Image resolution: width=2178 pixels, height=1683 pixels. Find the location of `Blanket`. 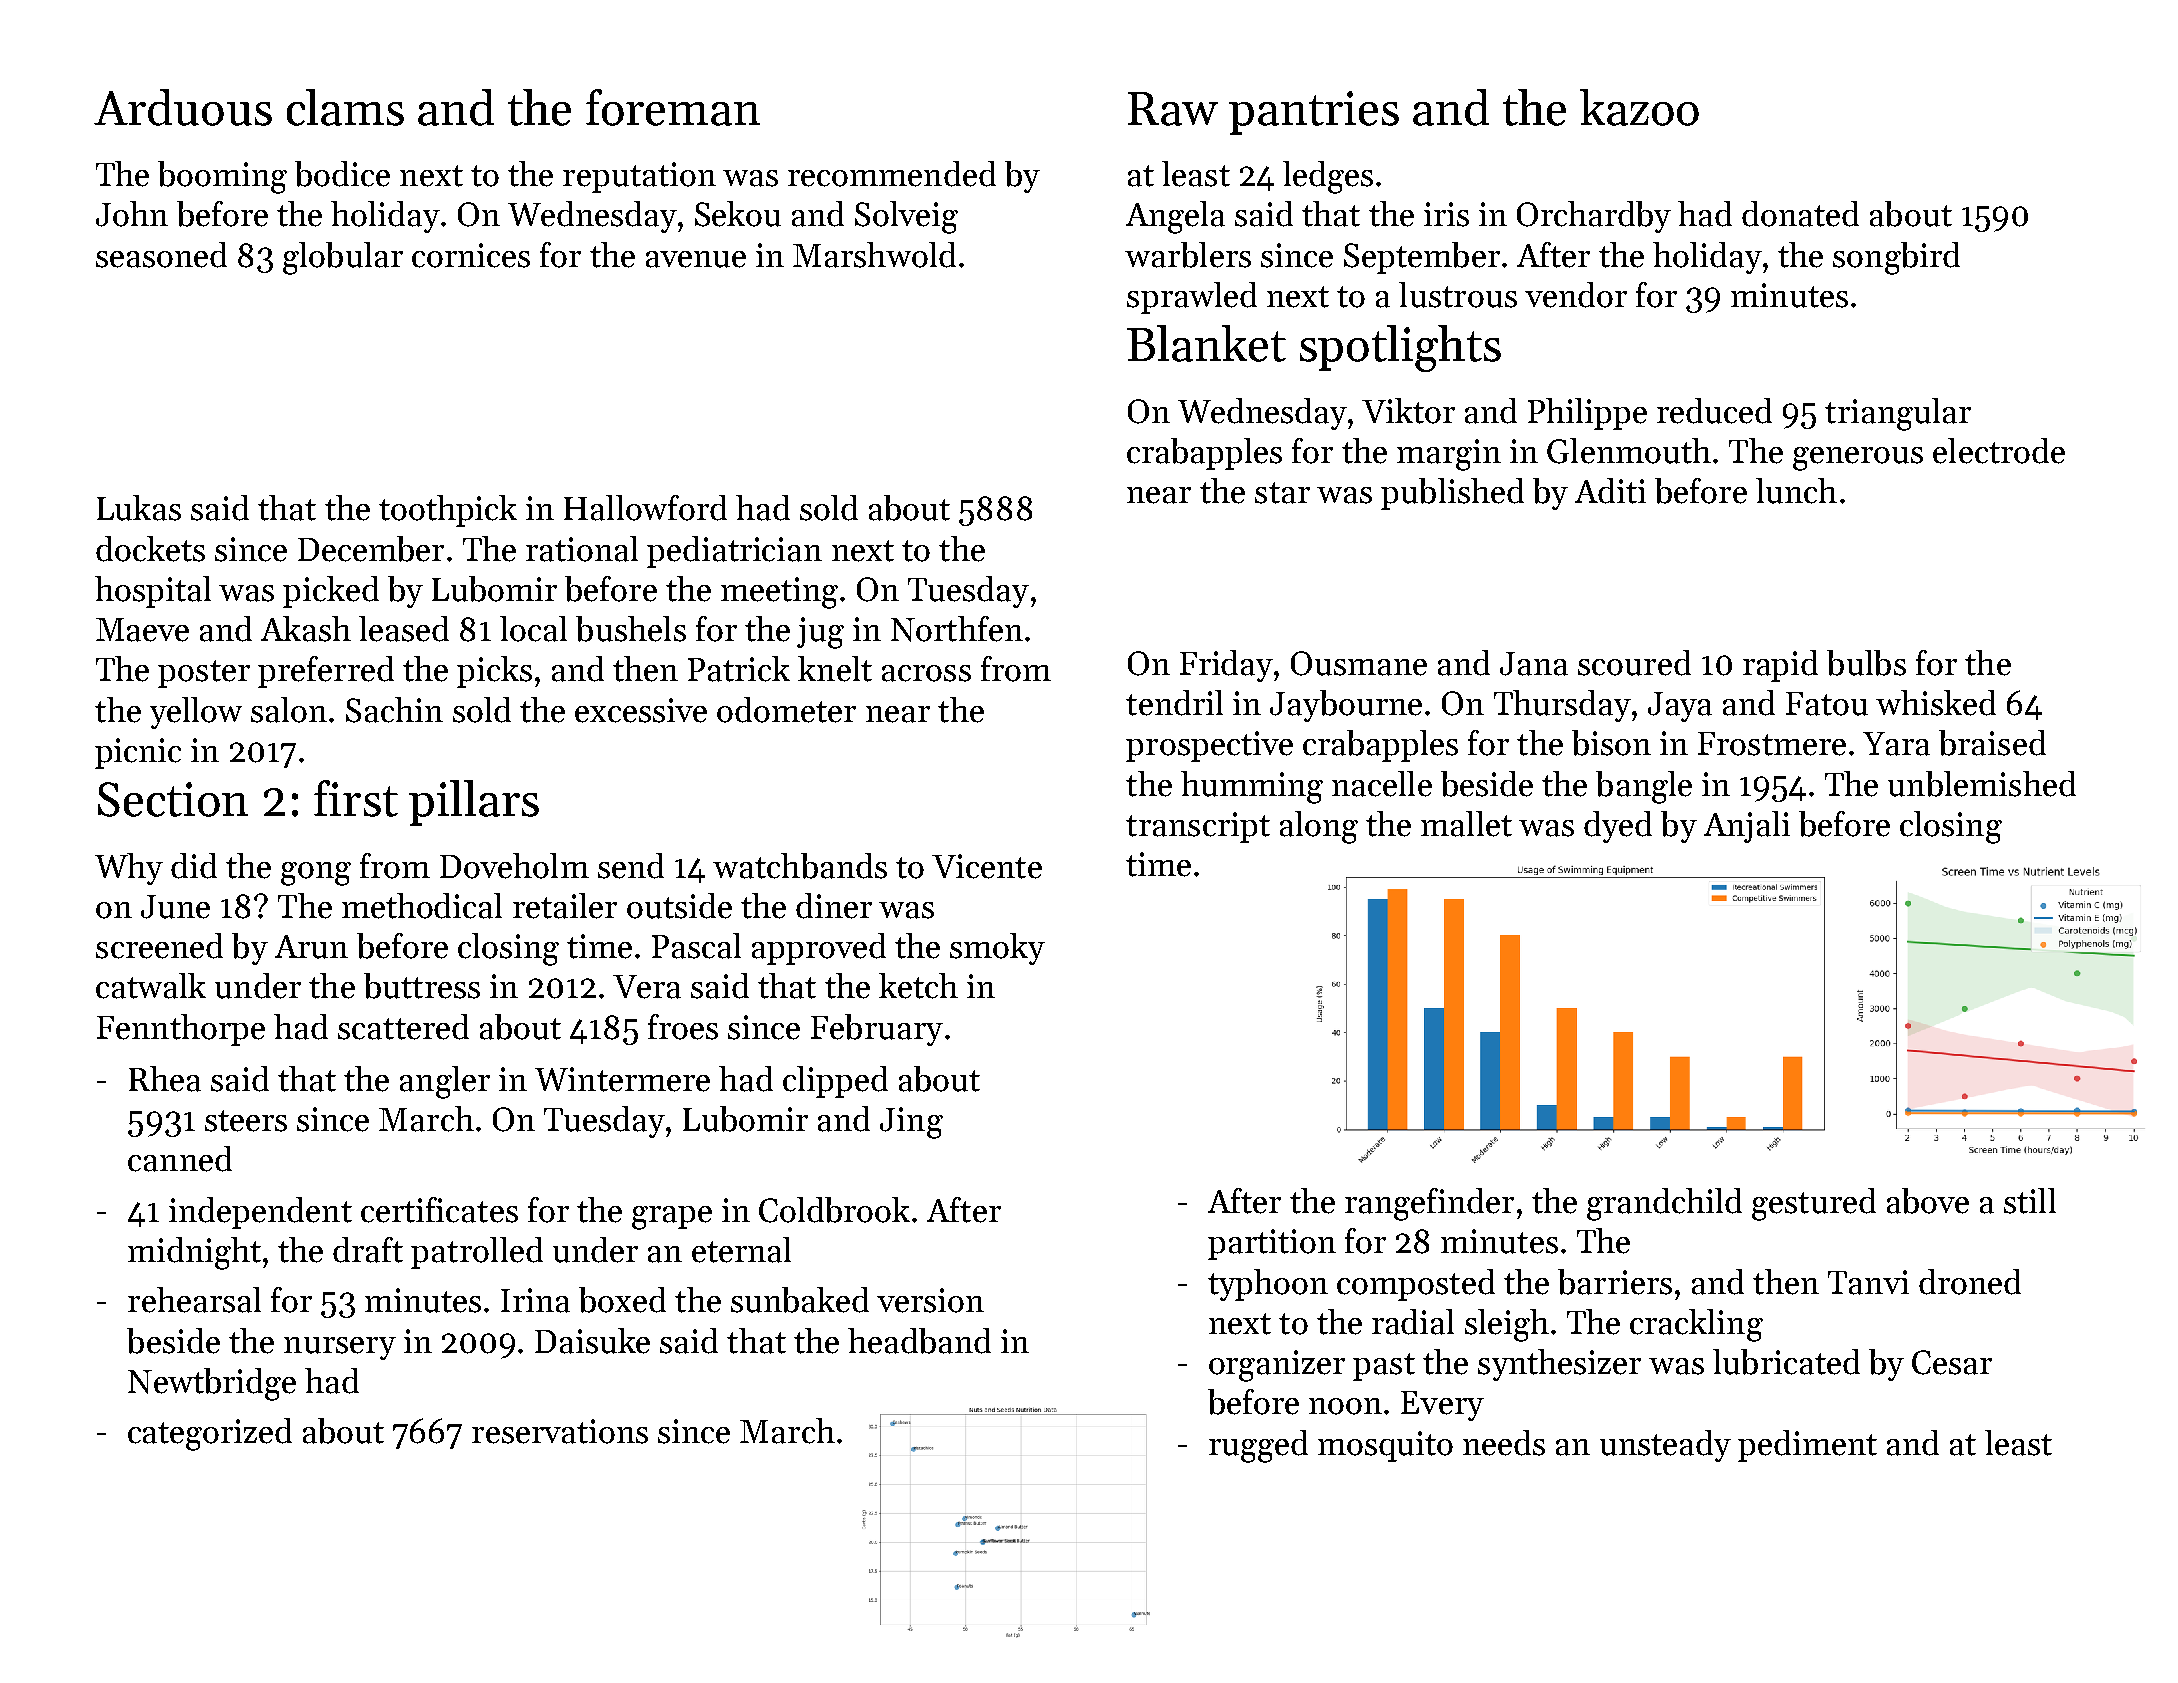

Blanket is located at coordinates (1206, 343).
